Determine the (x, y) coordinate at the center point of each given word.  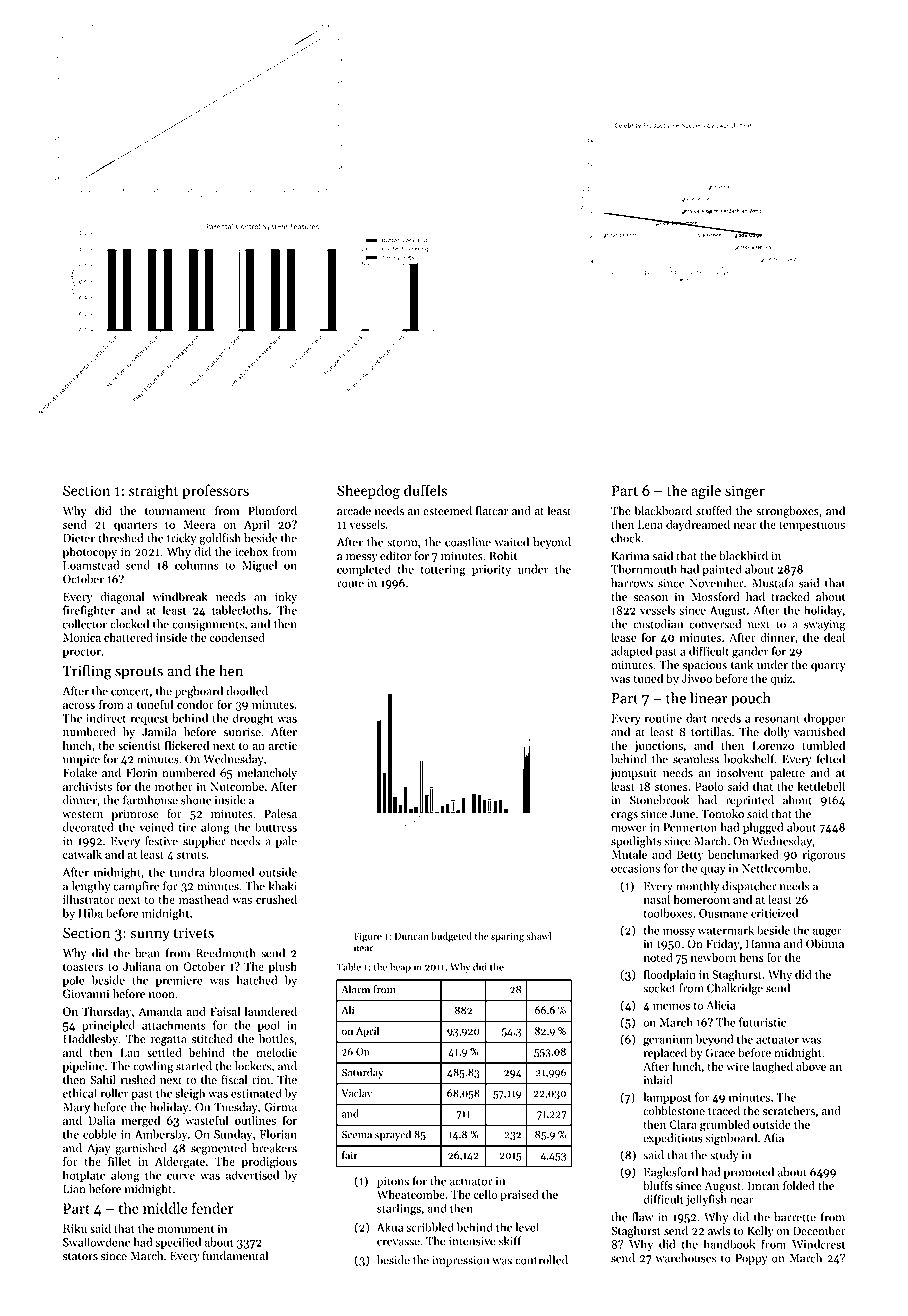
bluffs (657, 1186)
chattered (128, 637)
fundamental (235, 1256)
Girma (280, 1107)
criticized (774, 913)
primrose (135, 815)
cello (485, 1194)
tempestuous (812, 526)
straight (153, 492)
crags (624, 816)
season (651, 598)
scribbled (430, 1227)
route (350, 584)
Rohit (503, 556)
